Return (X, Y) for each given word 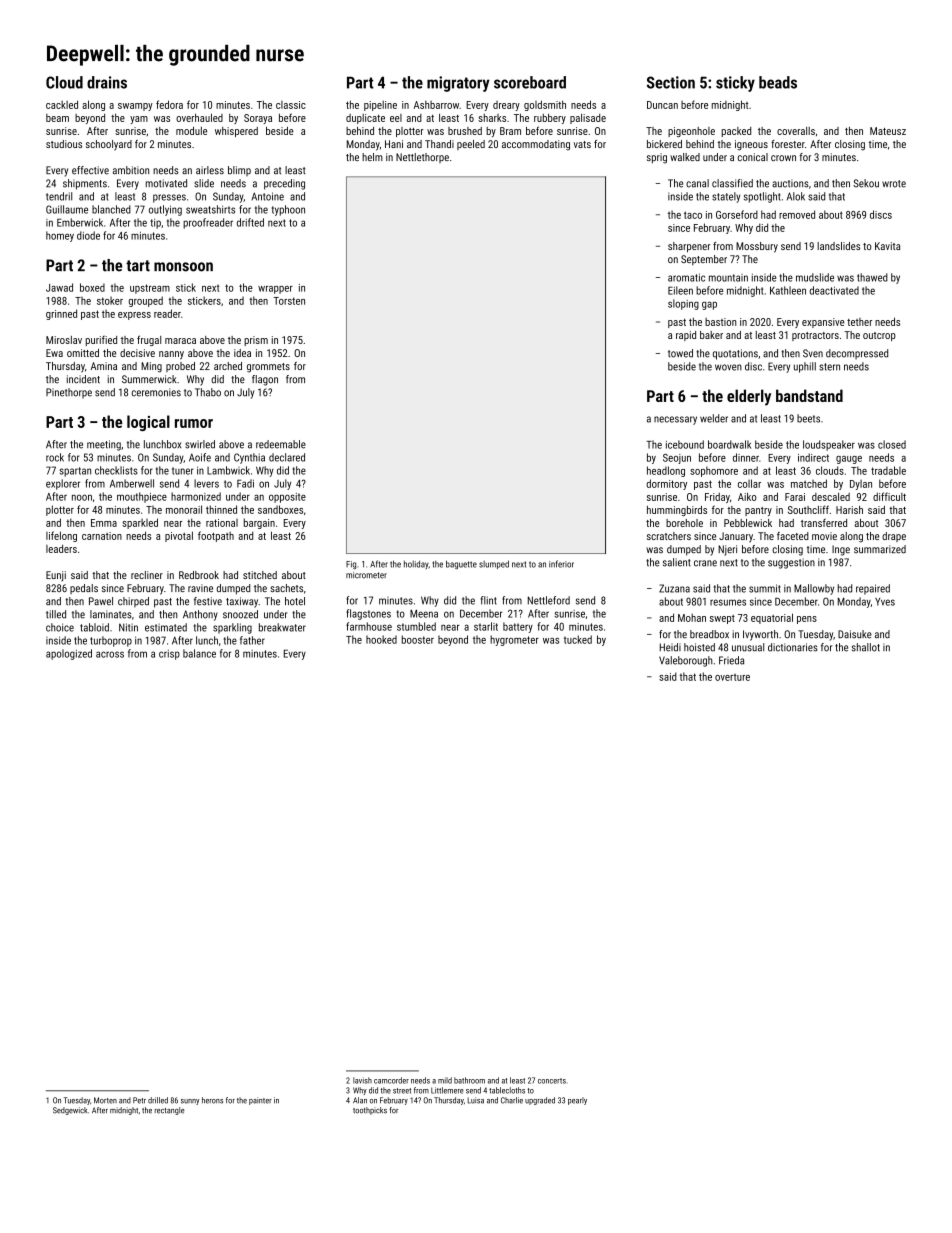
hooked (381, 639)
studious (64, 144)
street (402, 1091)
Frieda (731, 660)
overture (732, 677)
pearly (577, 1101)
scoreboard (530, 82)
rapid (686, 336)
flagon (265, 380)
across (110, 654)
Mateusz (888, 131)
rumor (194, 423)
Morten (105, 1100)
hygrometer (514, 640)
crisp (169, 655)
